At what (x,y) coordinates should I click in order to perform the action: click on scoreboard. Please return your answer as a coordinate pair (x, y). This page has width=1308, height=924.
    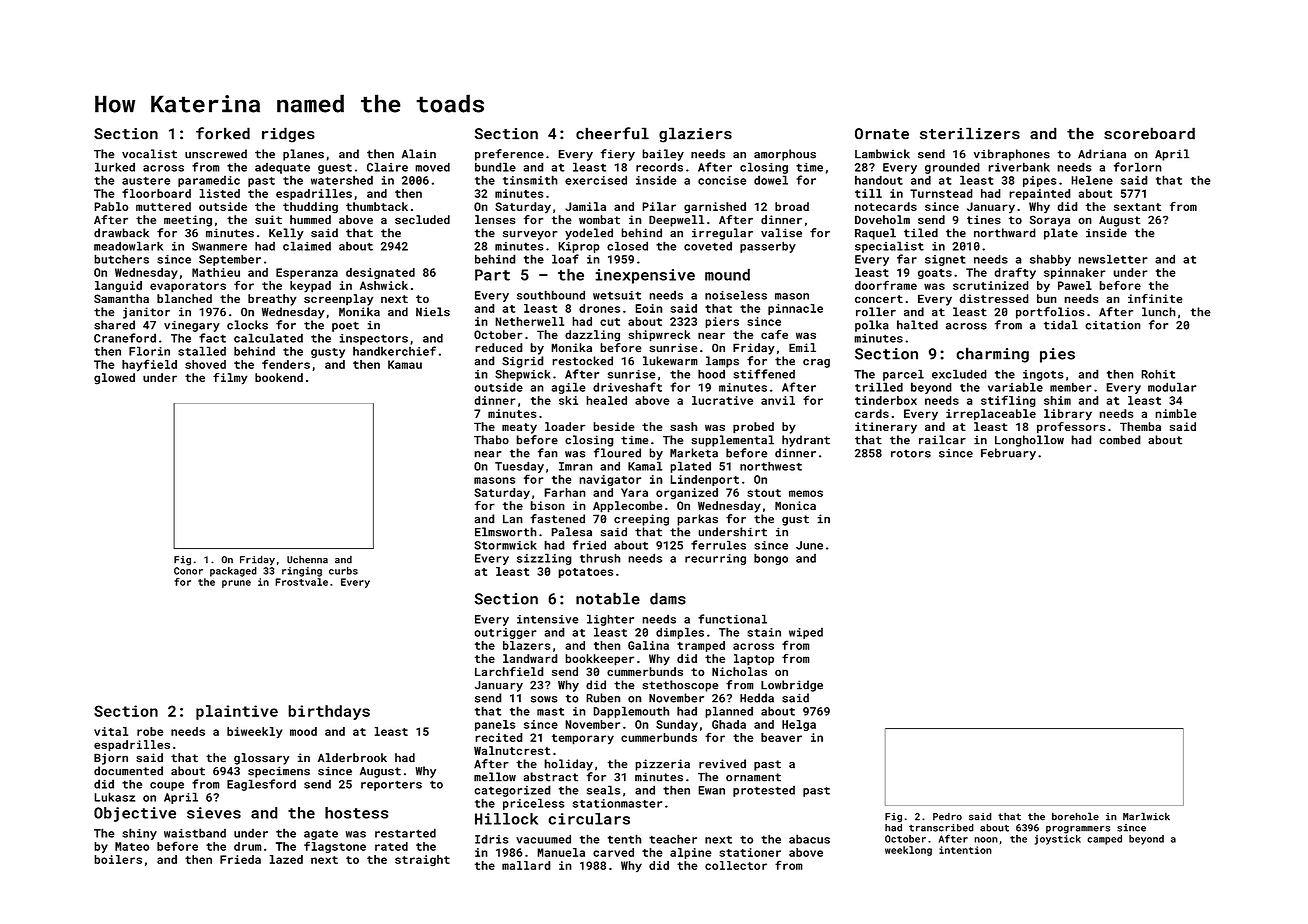
    Looking at the image, I should click on (1149, 133).
